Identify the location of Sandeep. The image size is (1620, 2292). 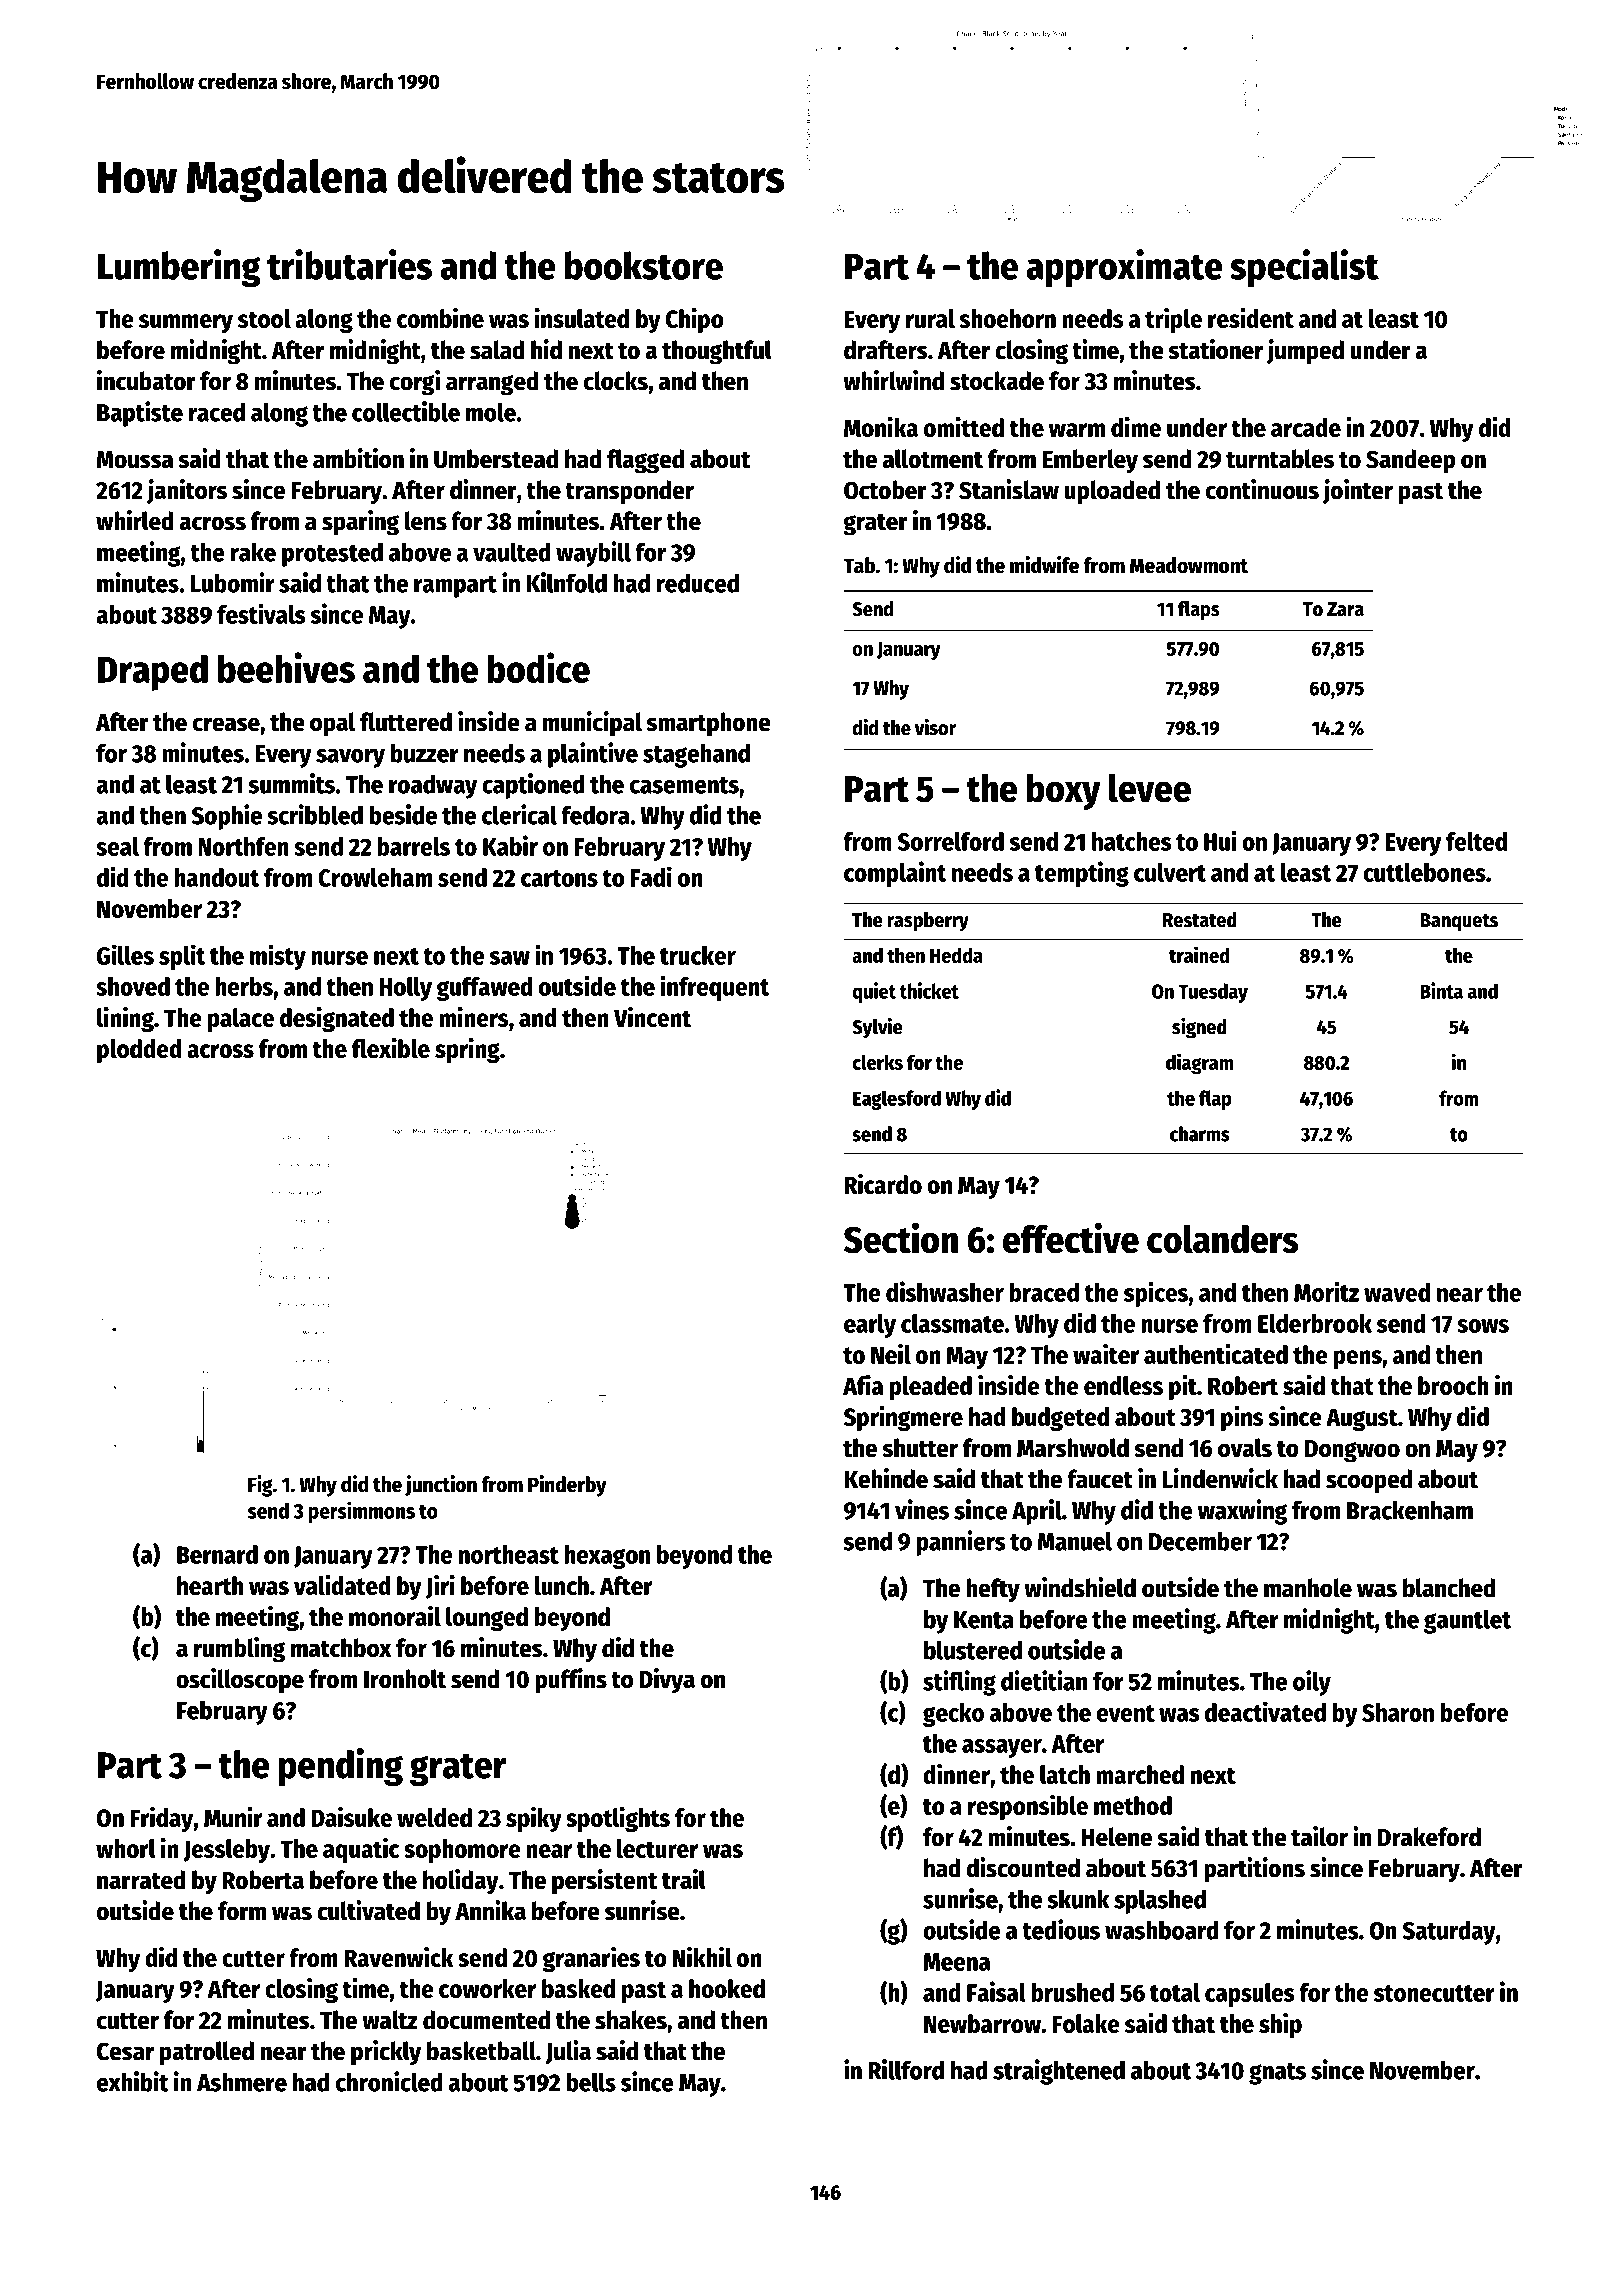
(1410, 461).
